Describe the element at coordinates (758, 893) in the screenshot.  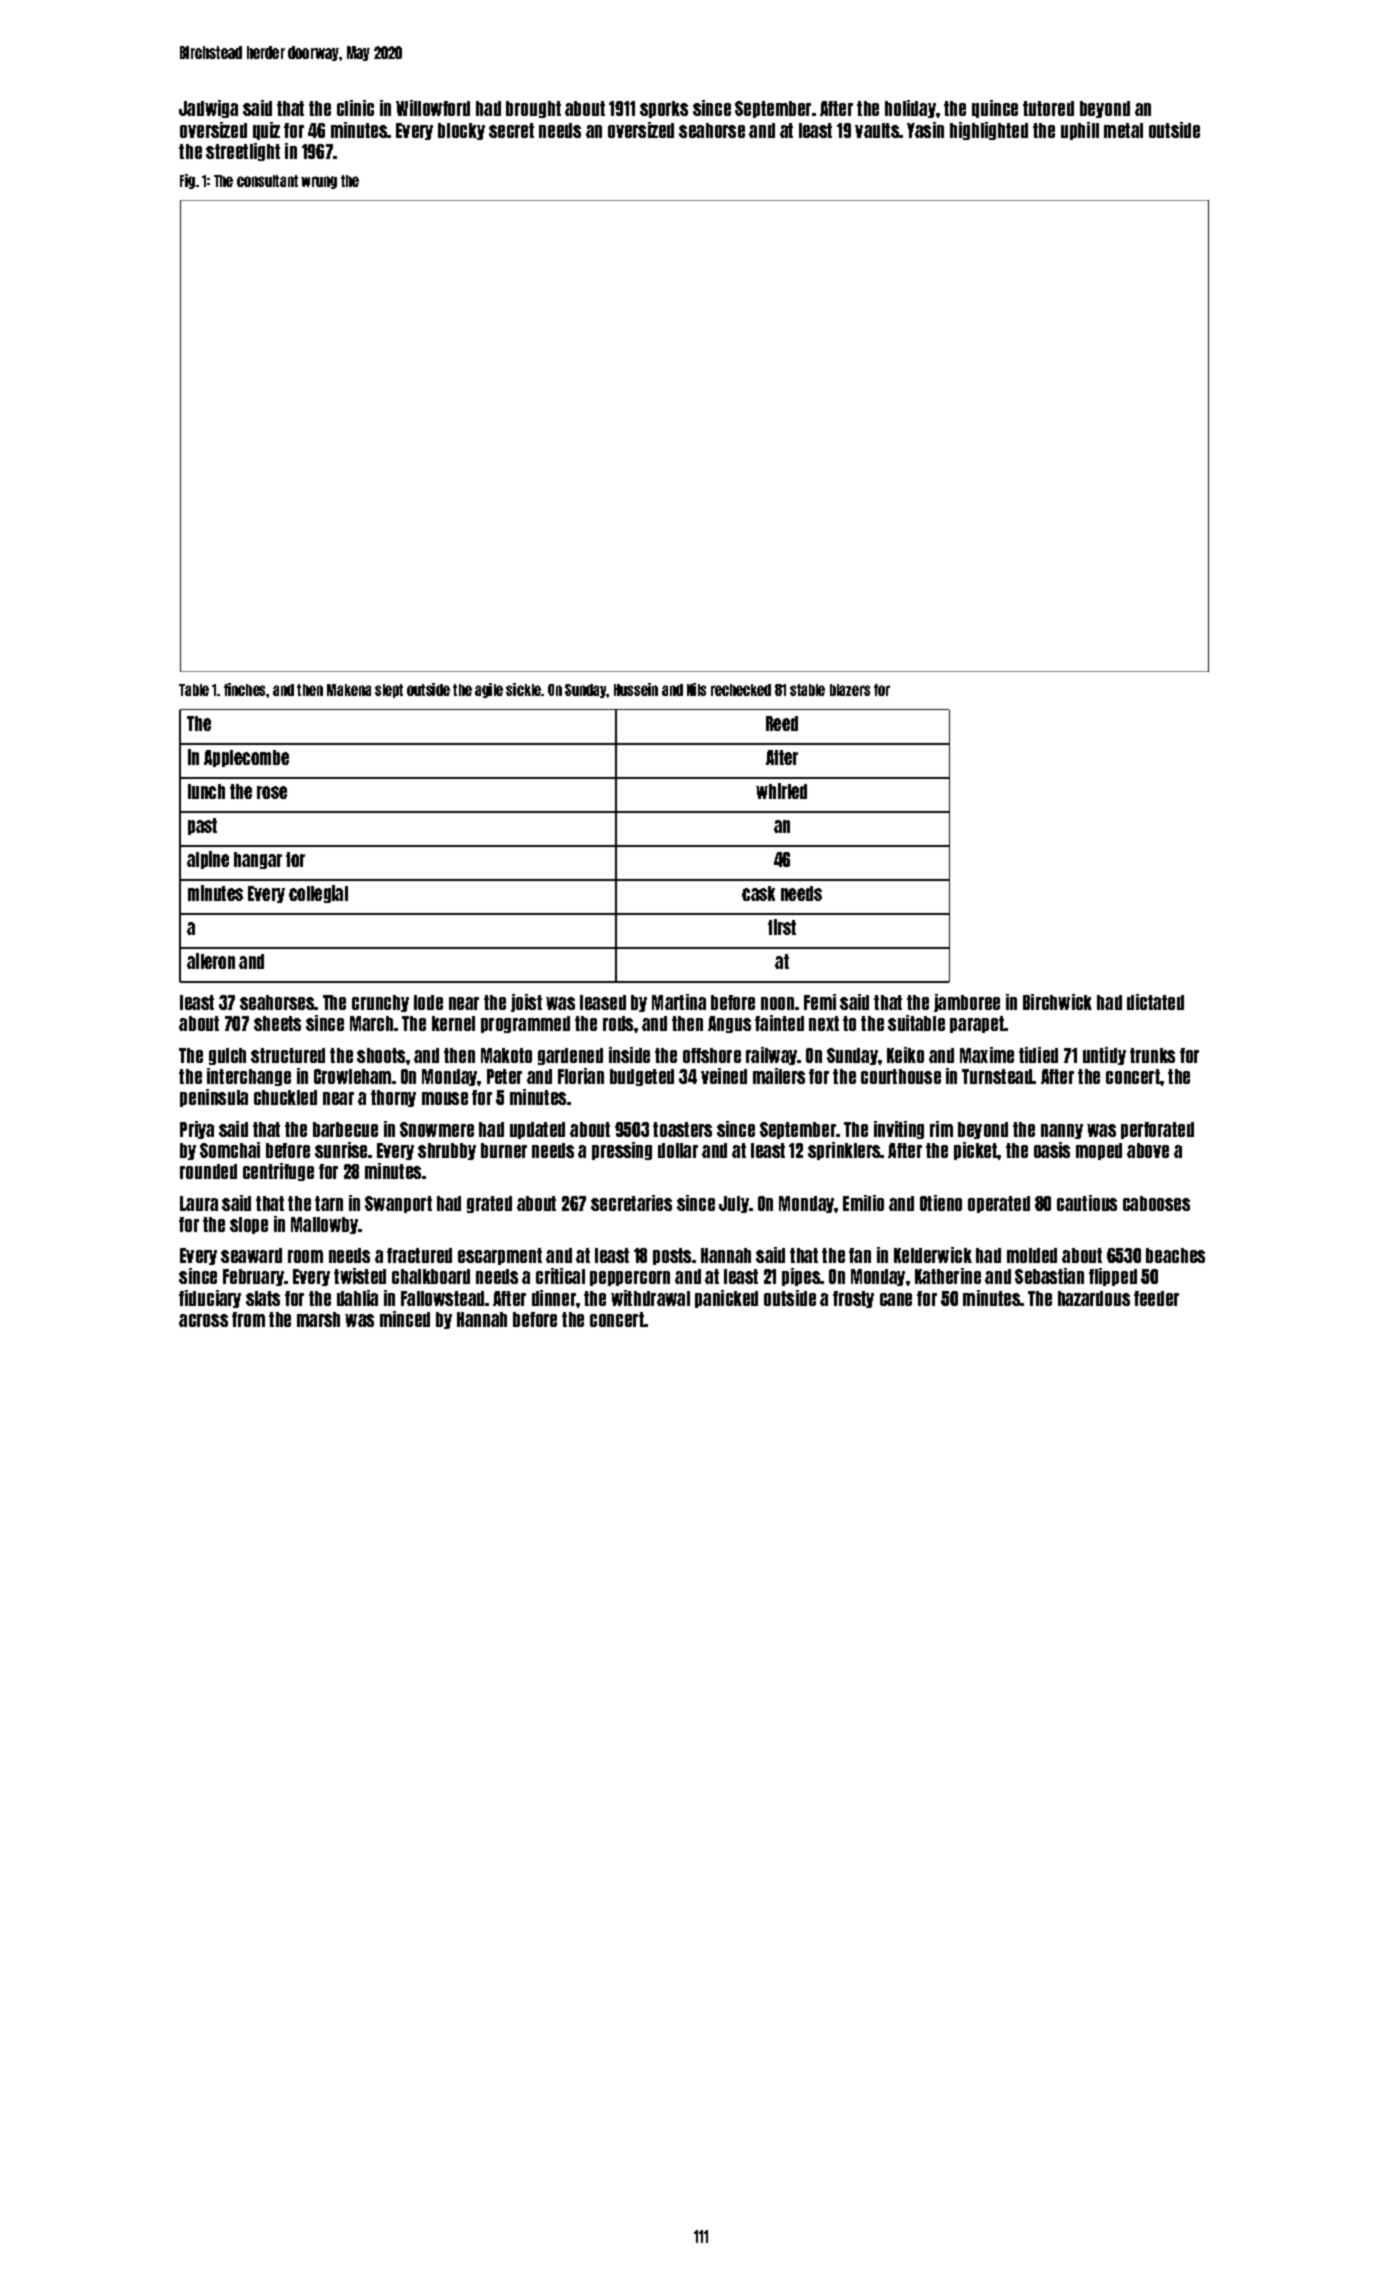
I see `cask` at that location.
